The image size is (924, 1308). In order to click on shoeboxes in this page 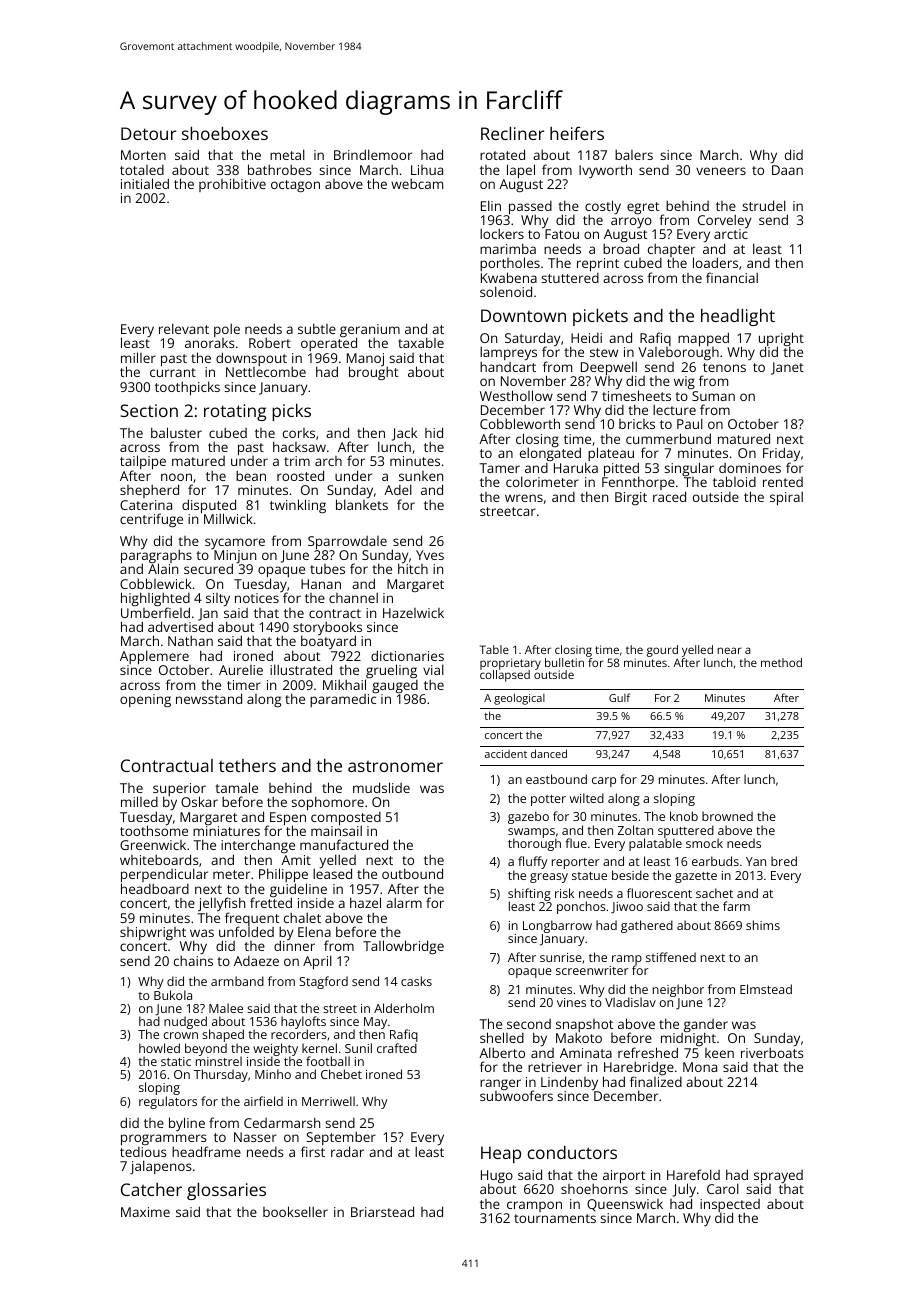, I will do `click(225, 133)`.
